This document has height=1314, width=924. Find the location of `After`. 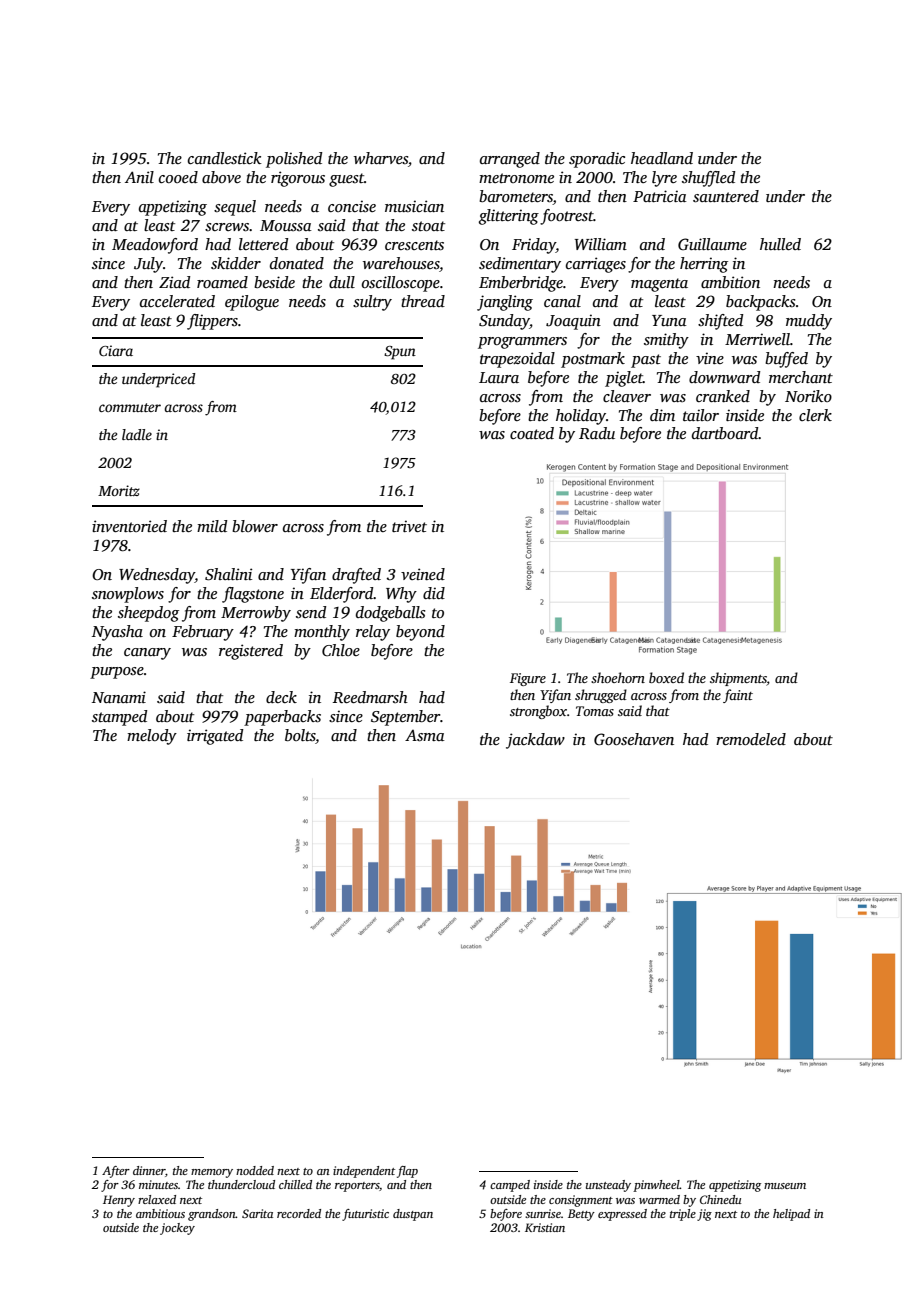

After is located at coordinates (116, 1172).
